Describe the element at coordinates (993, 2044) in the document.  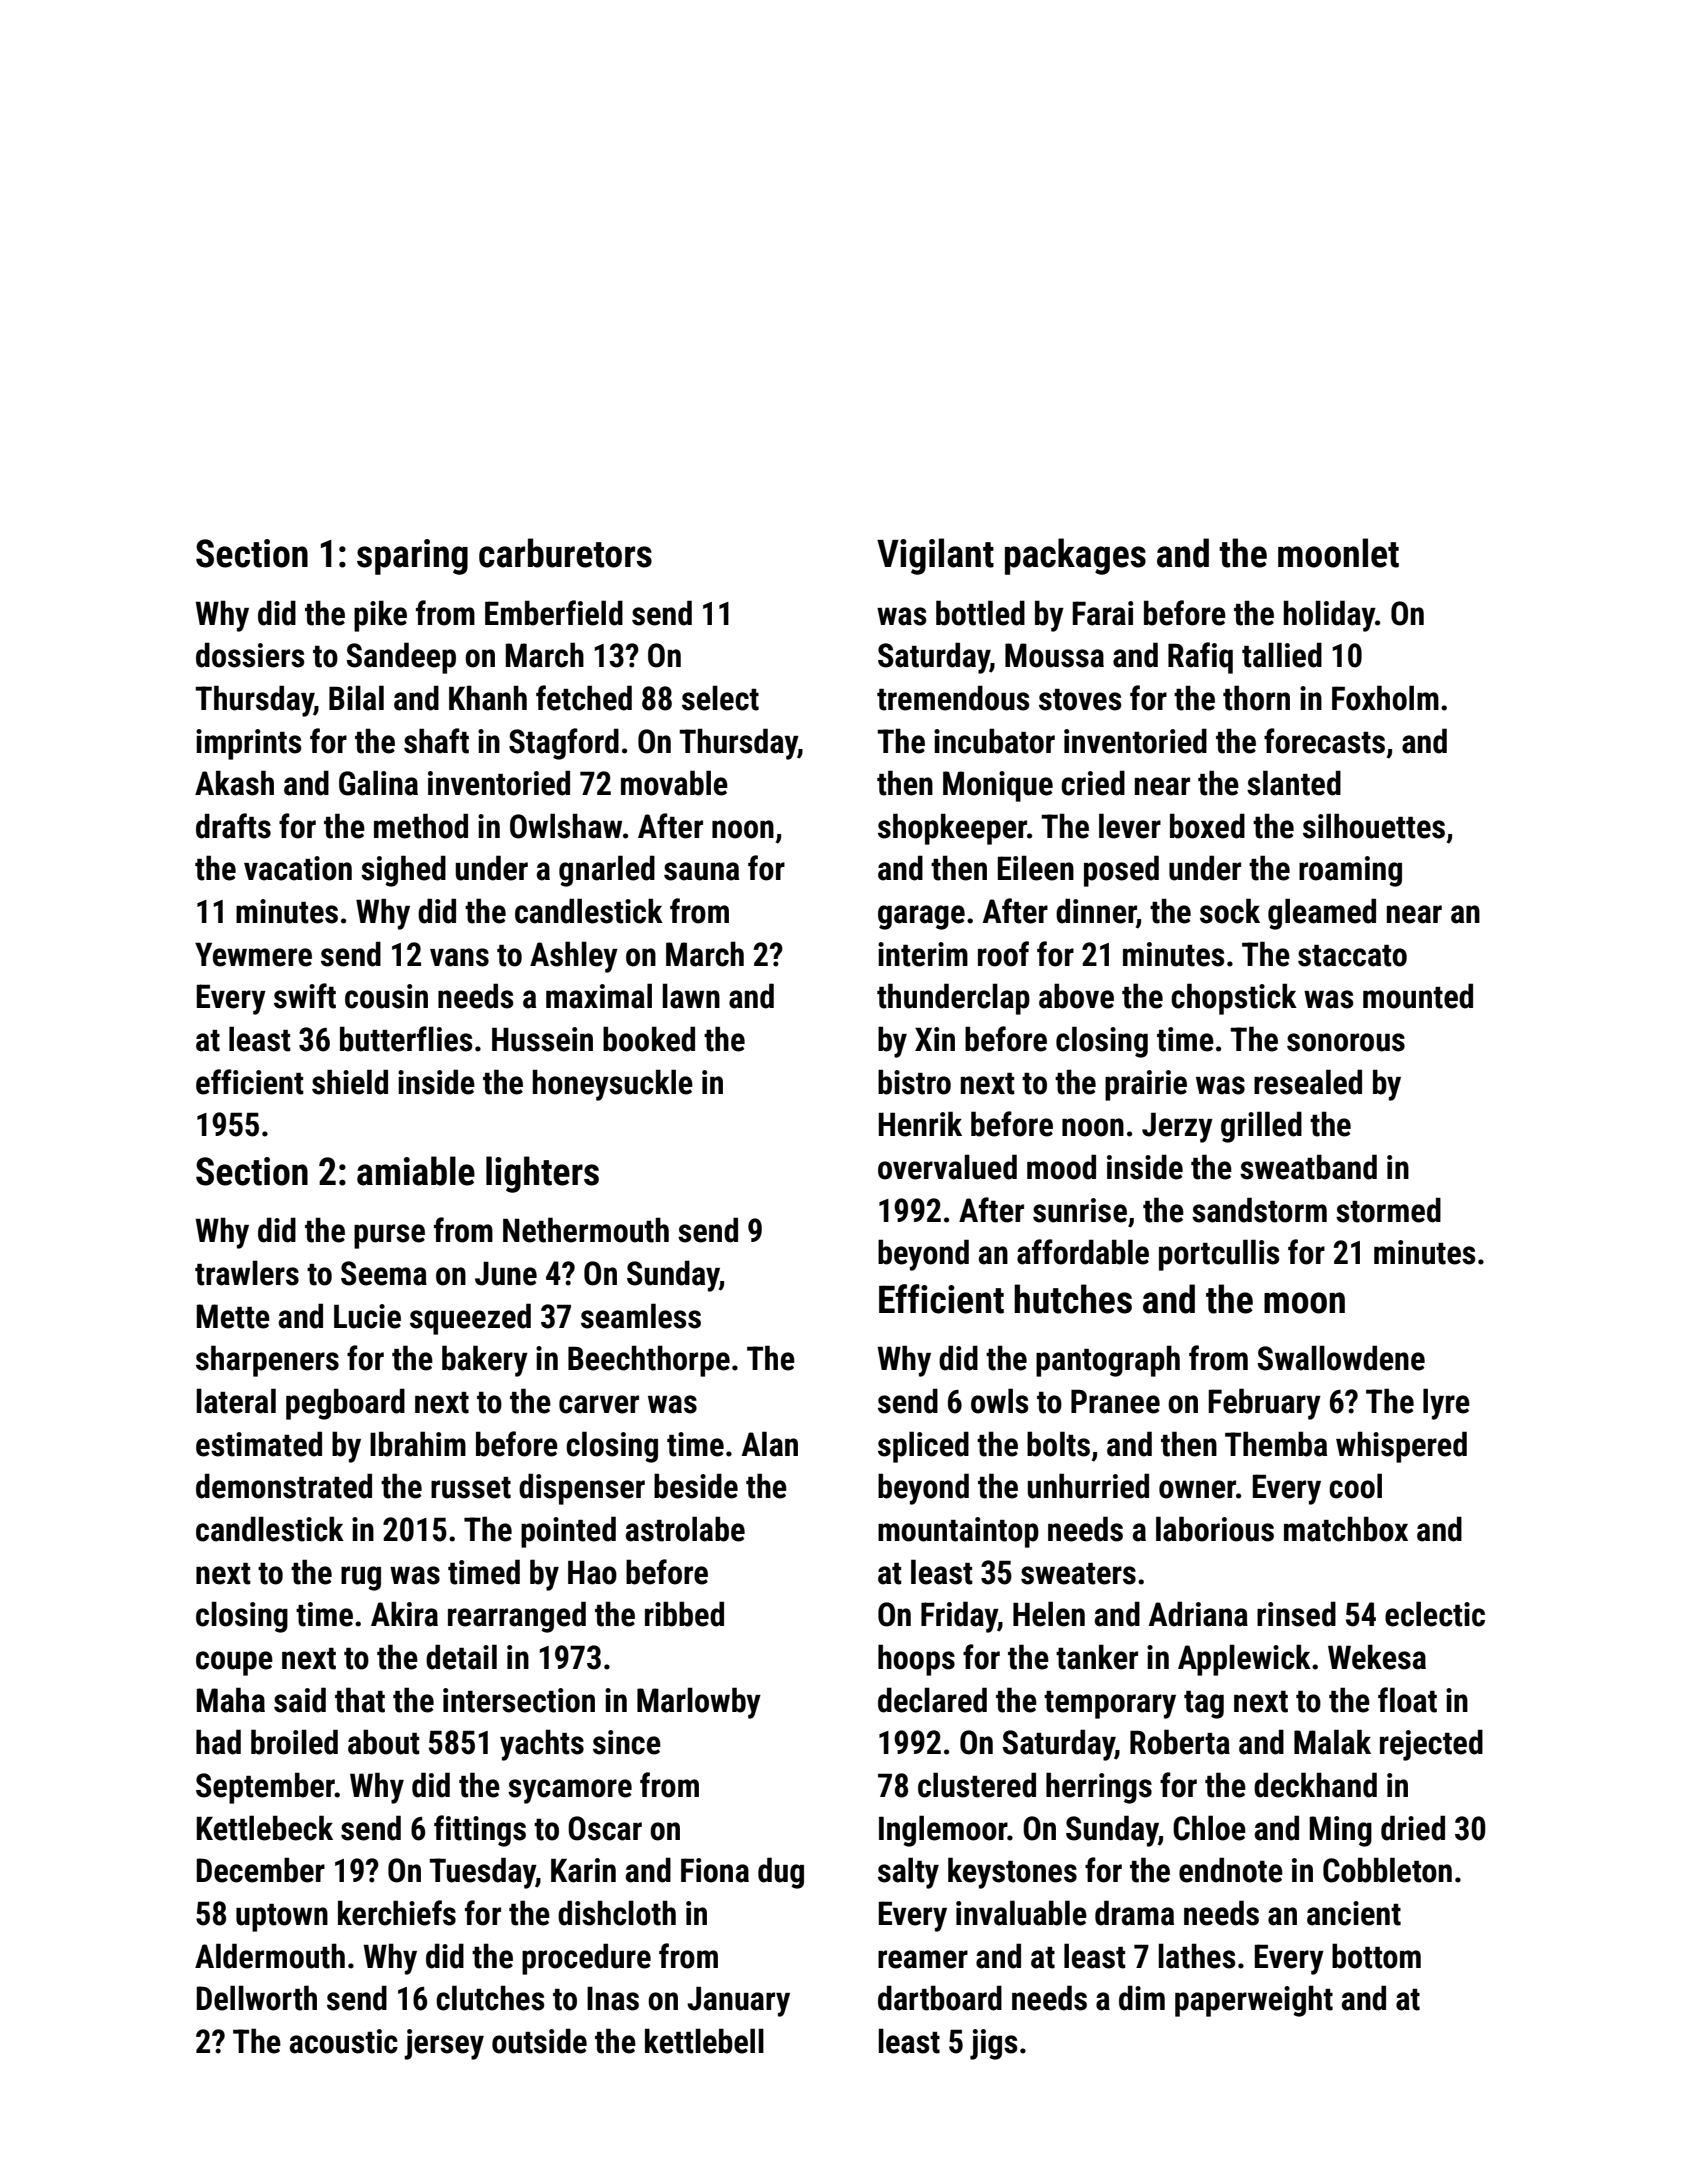
I see `jigs` at that location.
